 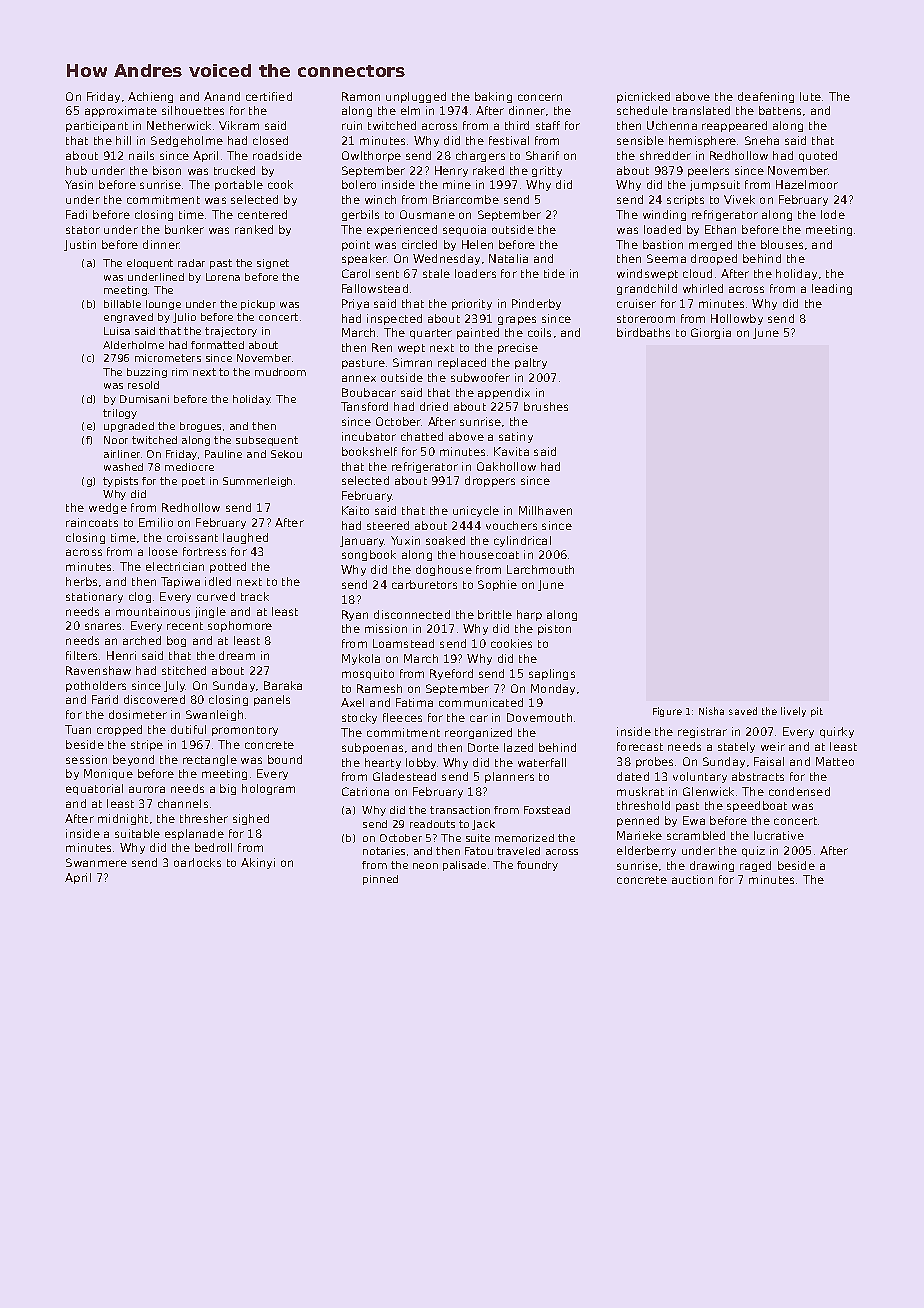 What do you see at coordinates (147, 745) in the screenshot?
I see `stripe` at bounding box center [147, 745].
